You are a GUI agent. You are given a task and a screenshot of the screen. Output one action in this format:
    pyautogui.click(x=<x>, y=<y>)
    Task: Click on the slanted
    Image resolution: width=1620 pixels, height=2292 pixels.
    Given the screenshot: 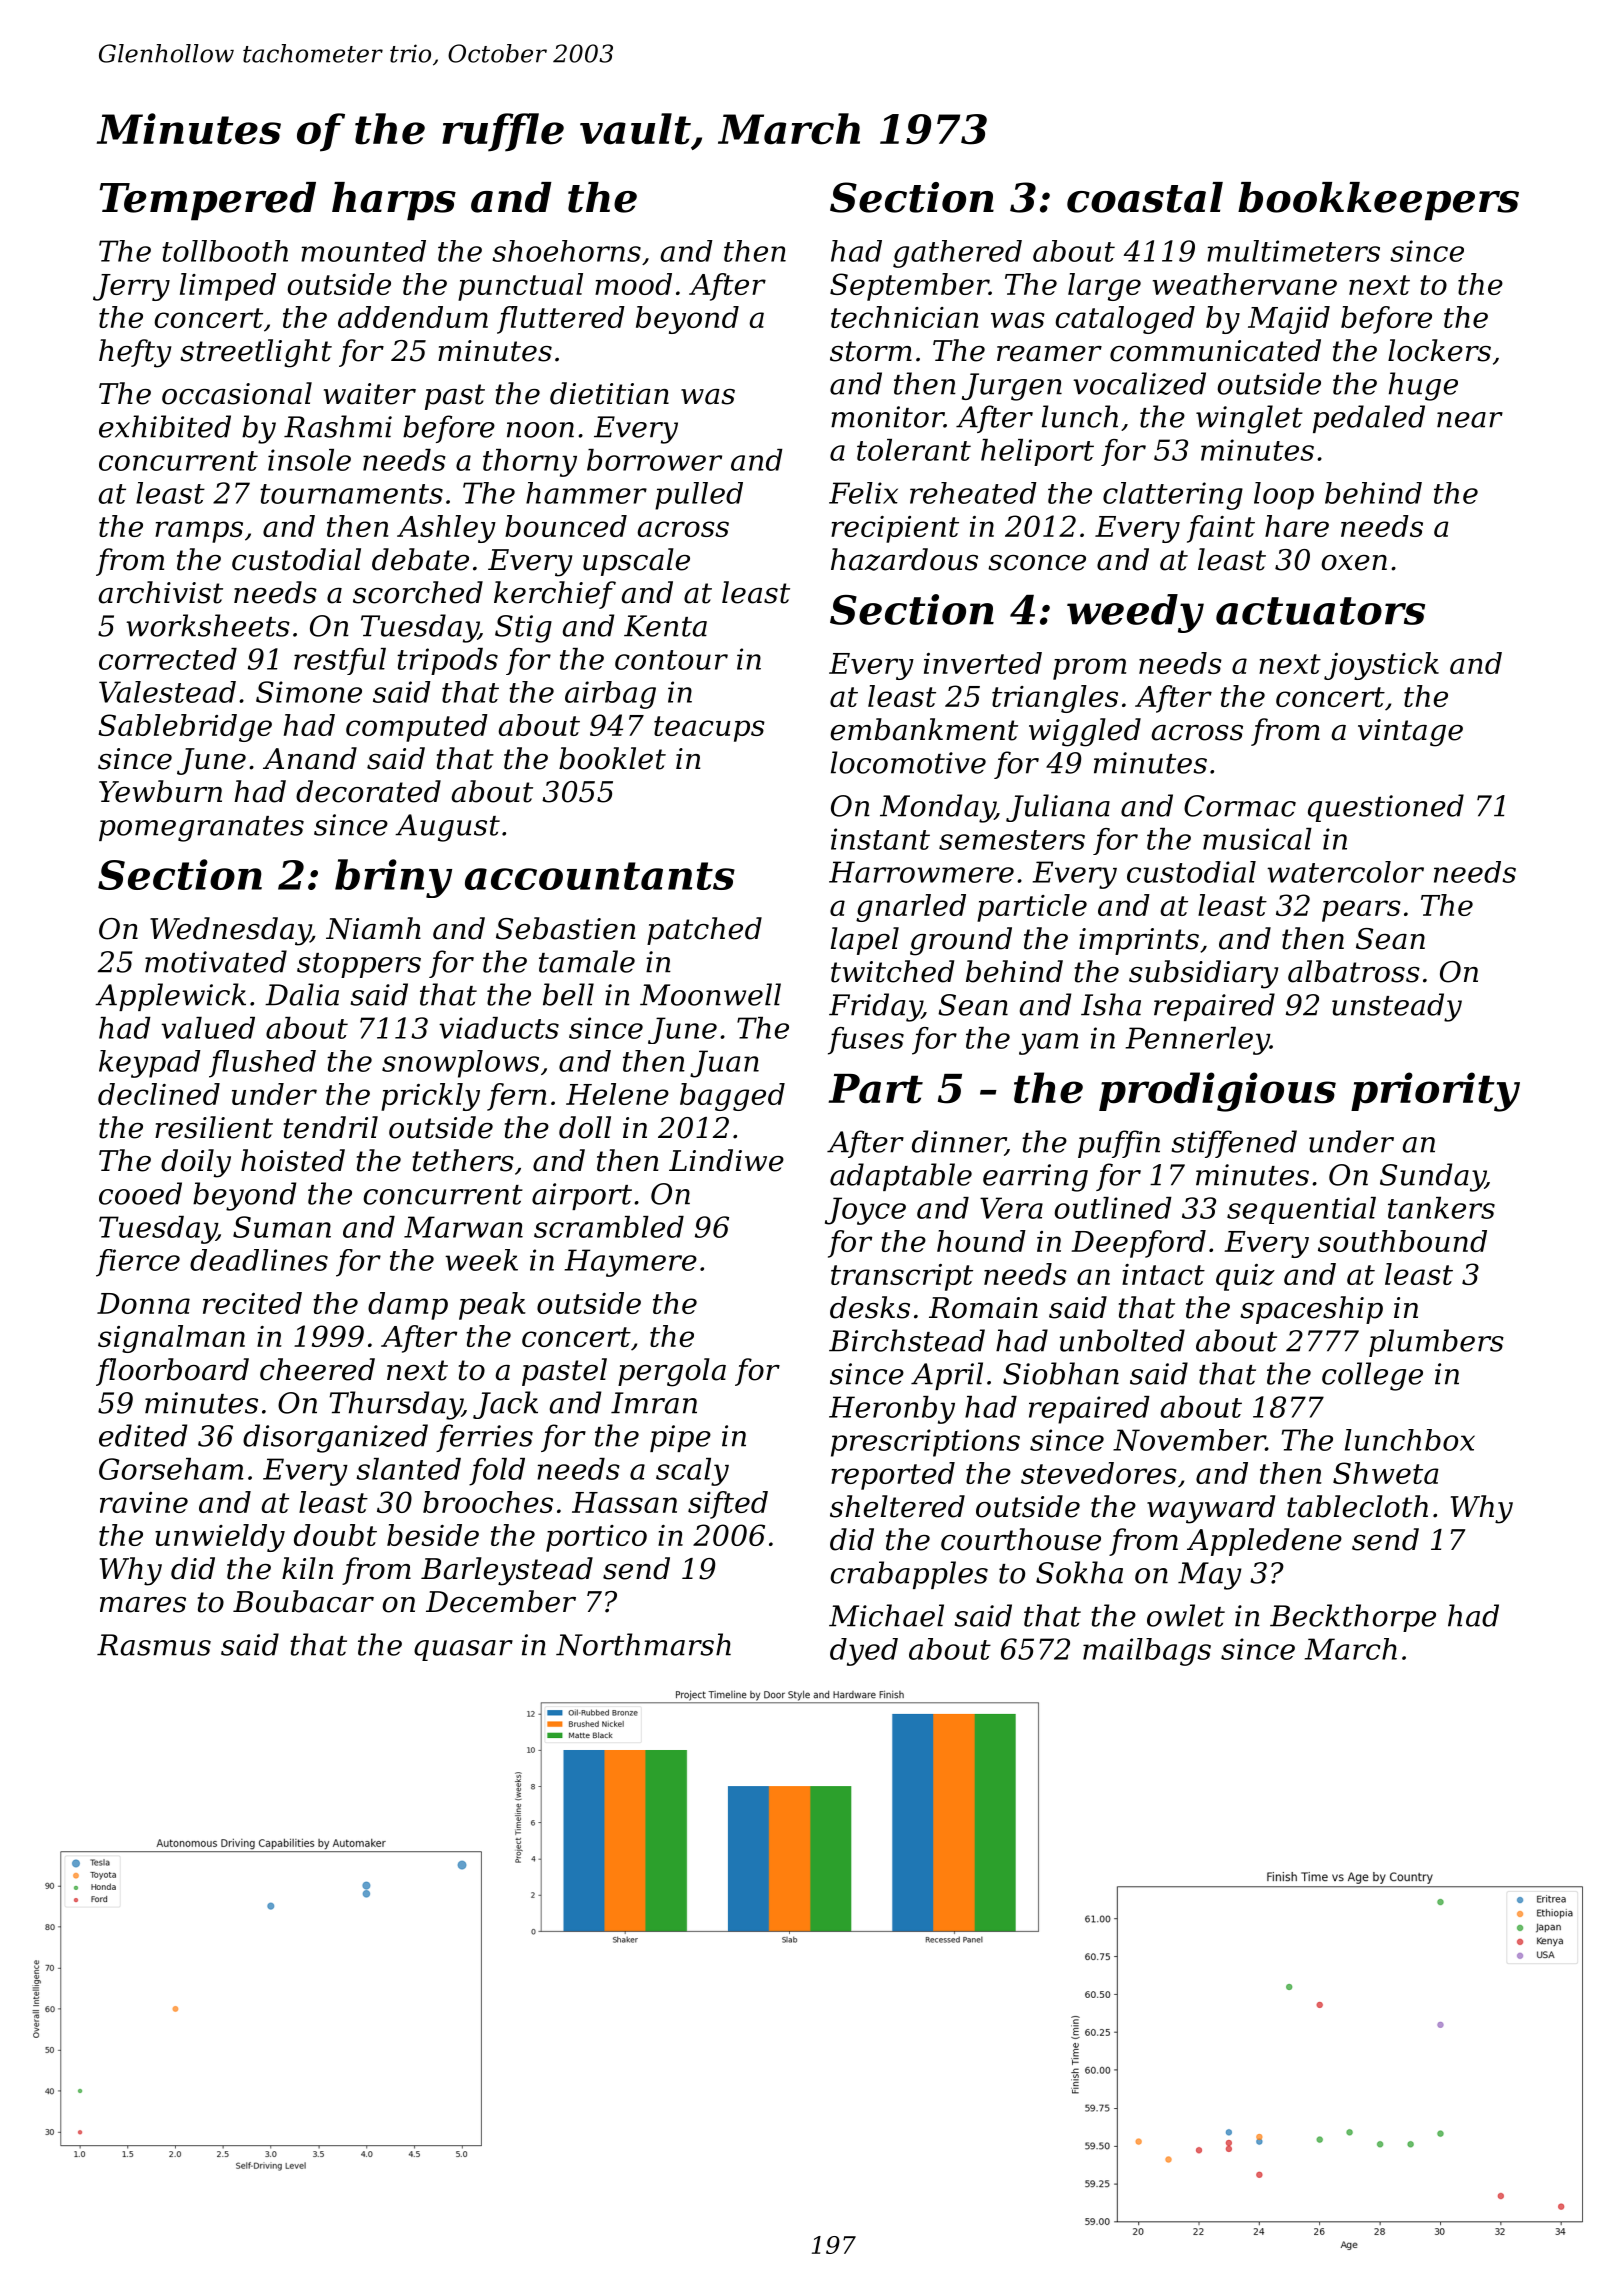 What is the action you would take?
    pyautogui.click(x=408, y=1469)
